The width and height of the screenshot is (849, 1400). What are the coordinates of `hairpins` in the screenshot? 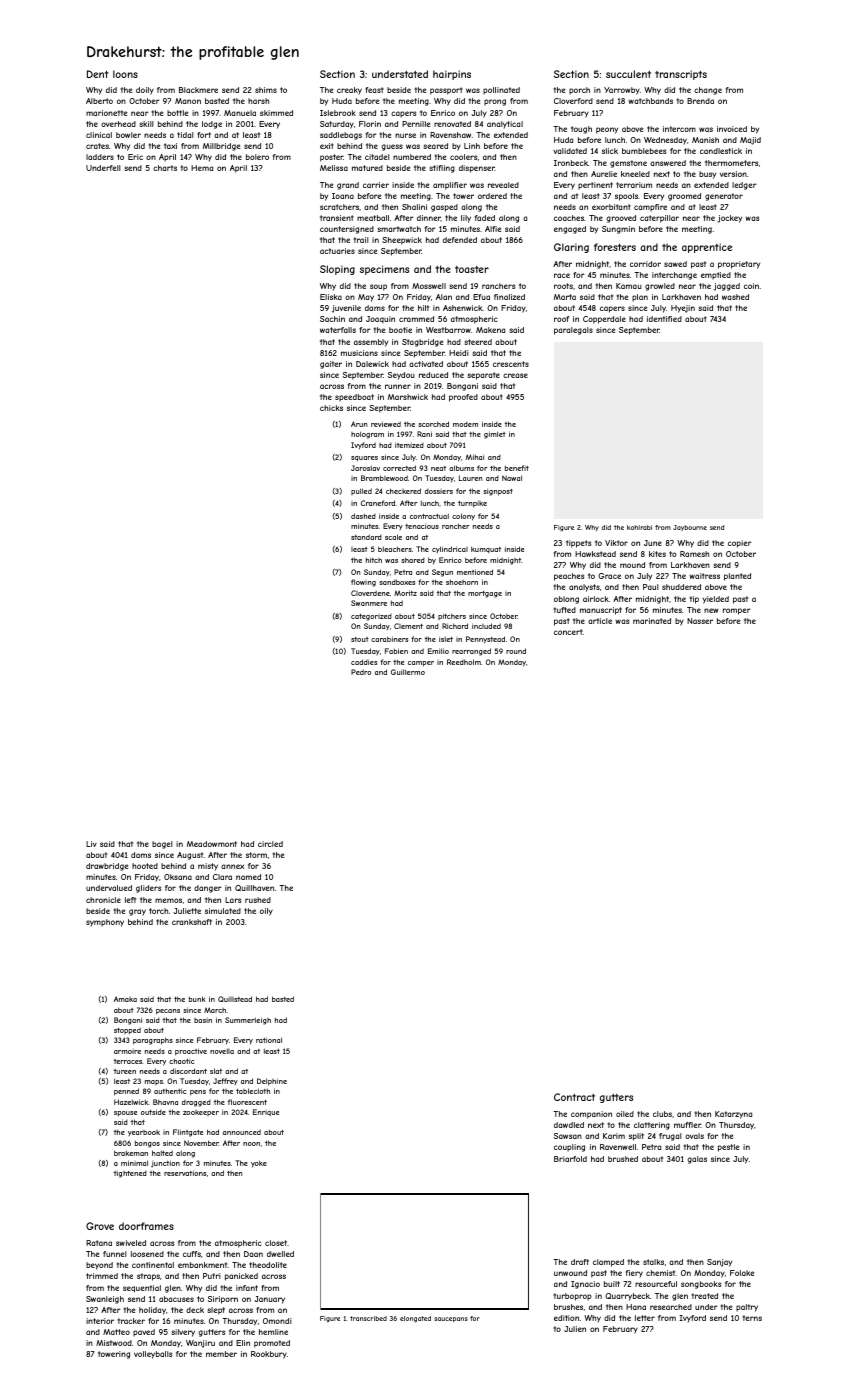 It's located at (452, 75).
